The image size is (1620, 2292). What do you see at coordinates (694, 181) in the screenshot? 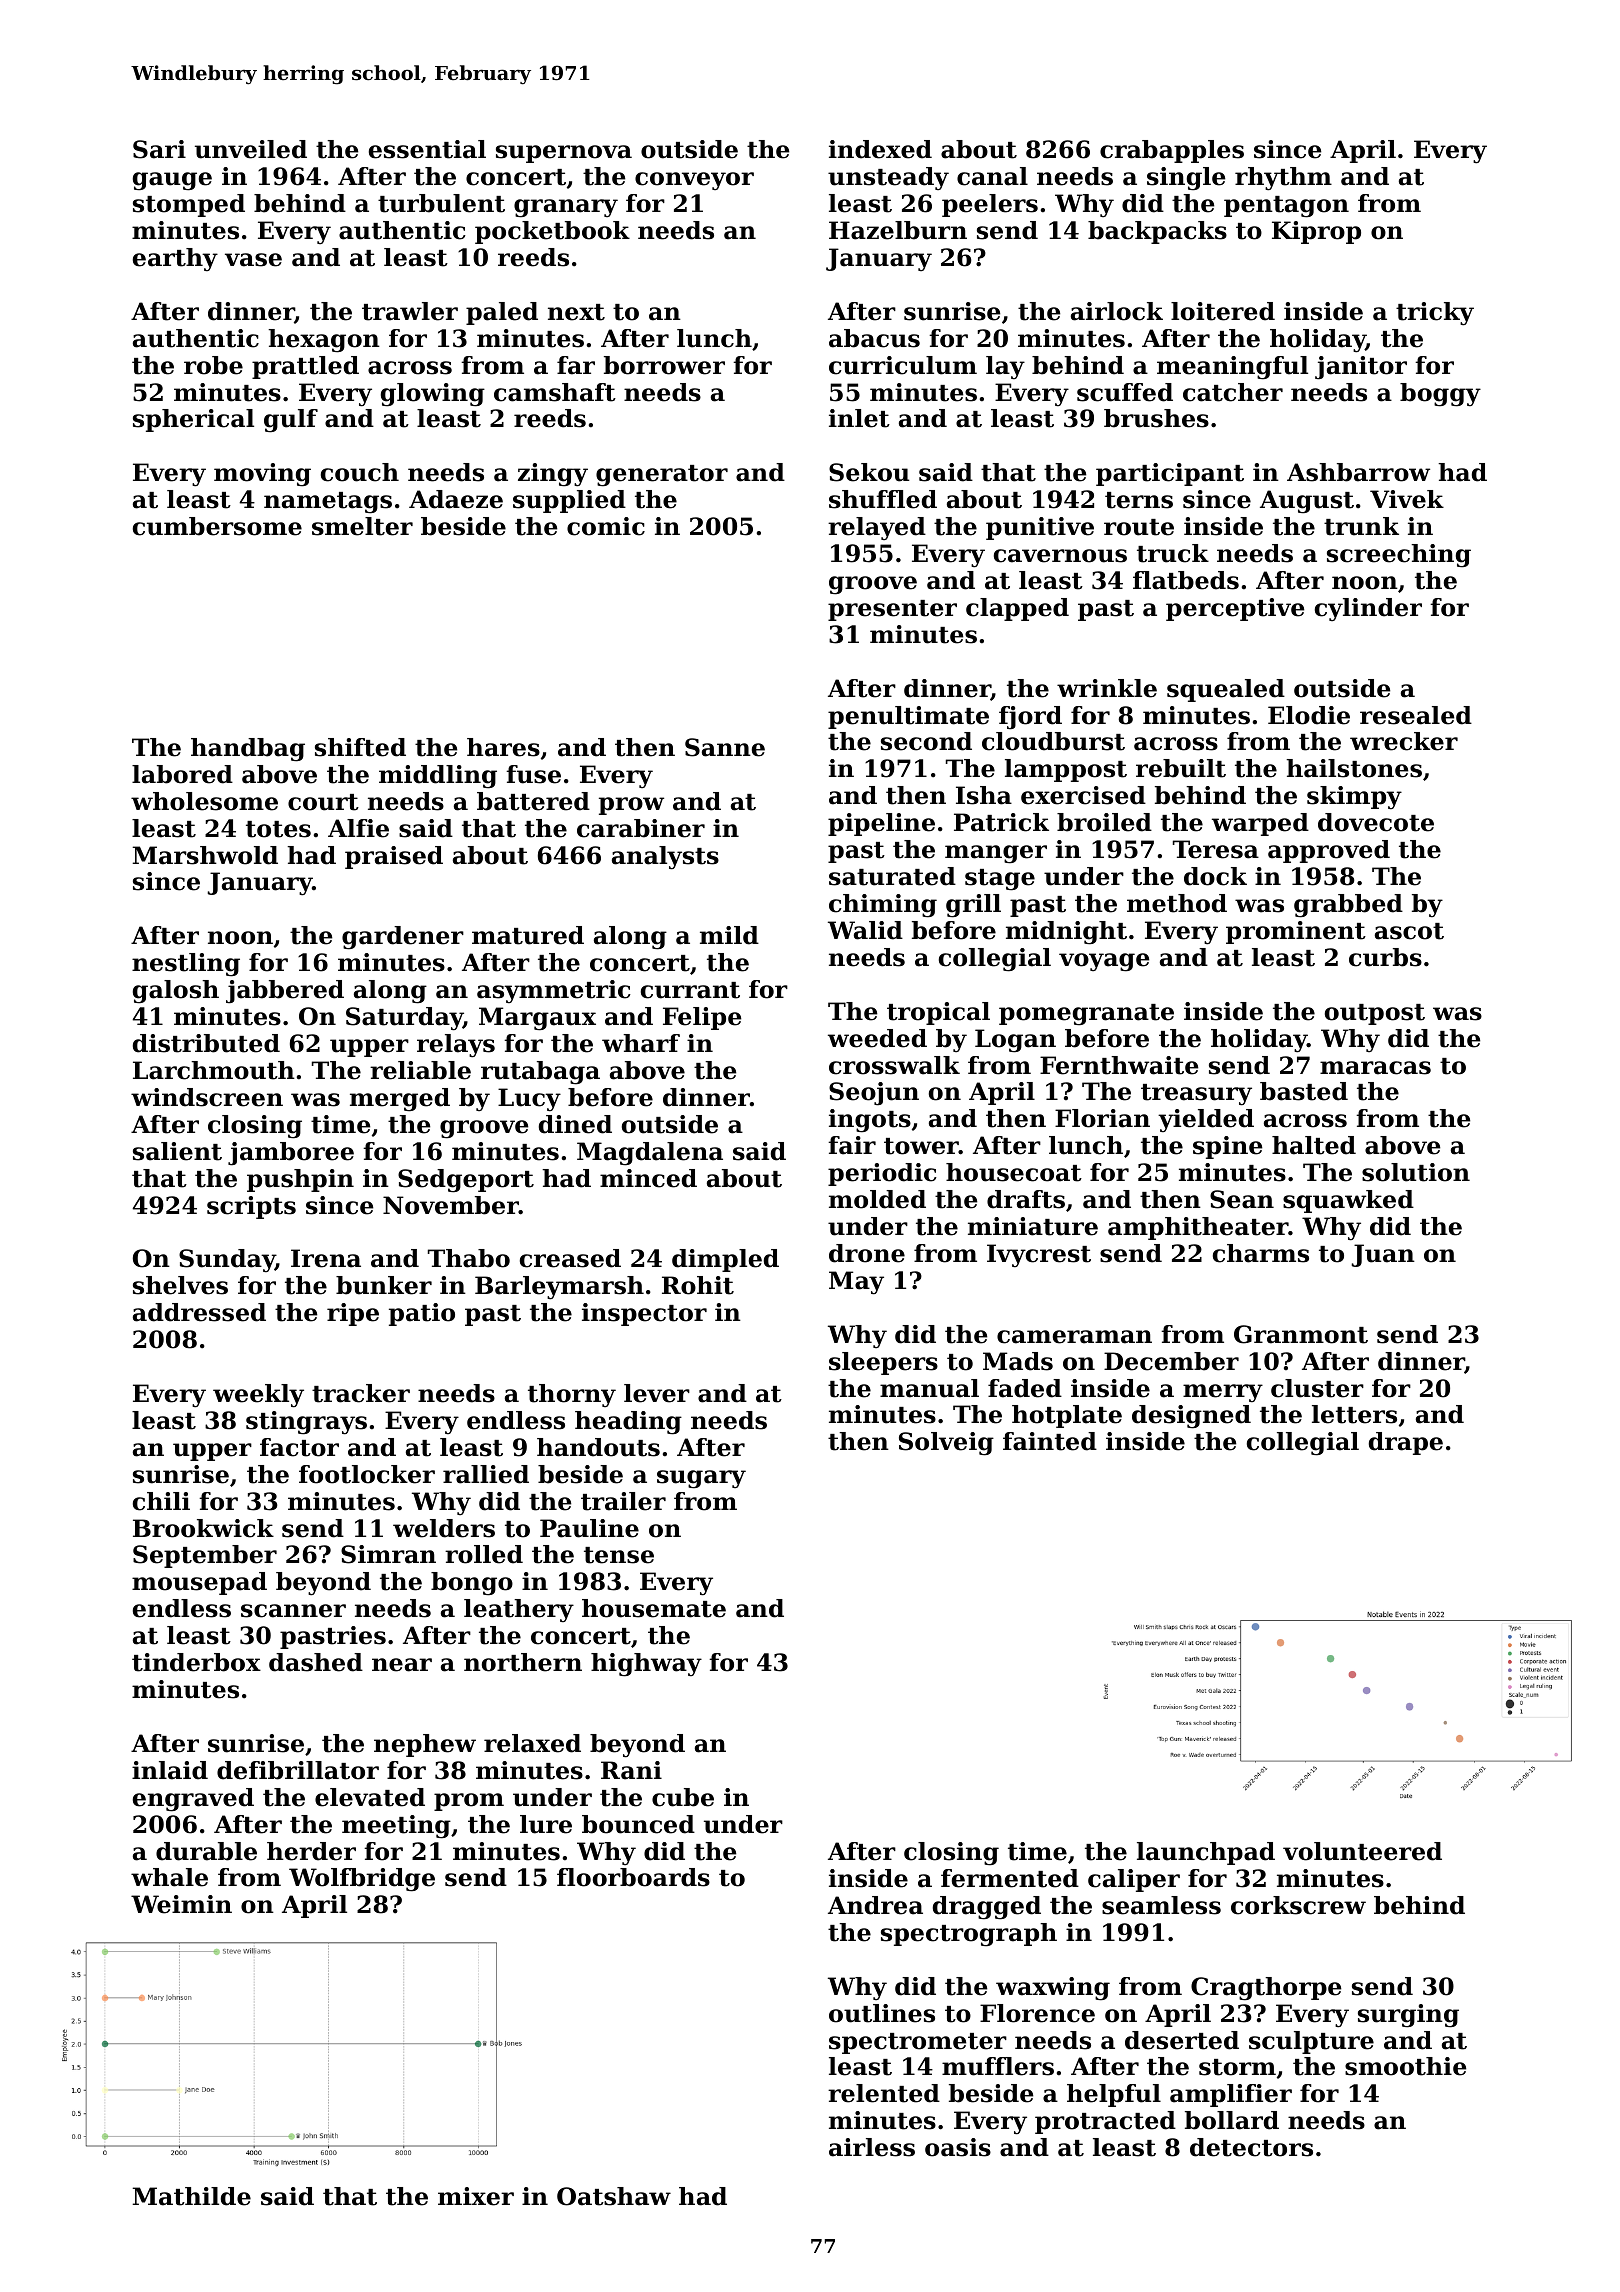
I see `conveyor` at bounding box center [694, 181].
